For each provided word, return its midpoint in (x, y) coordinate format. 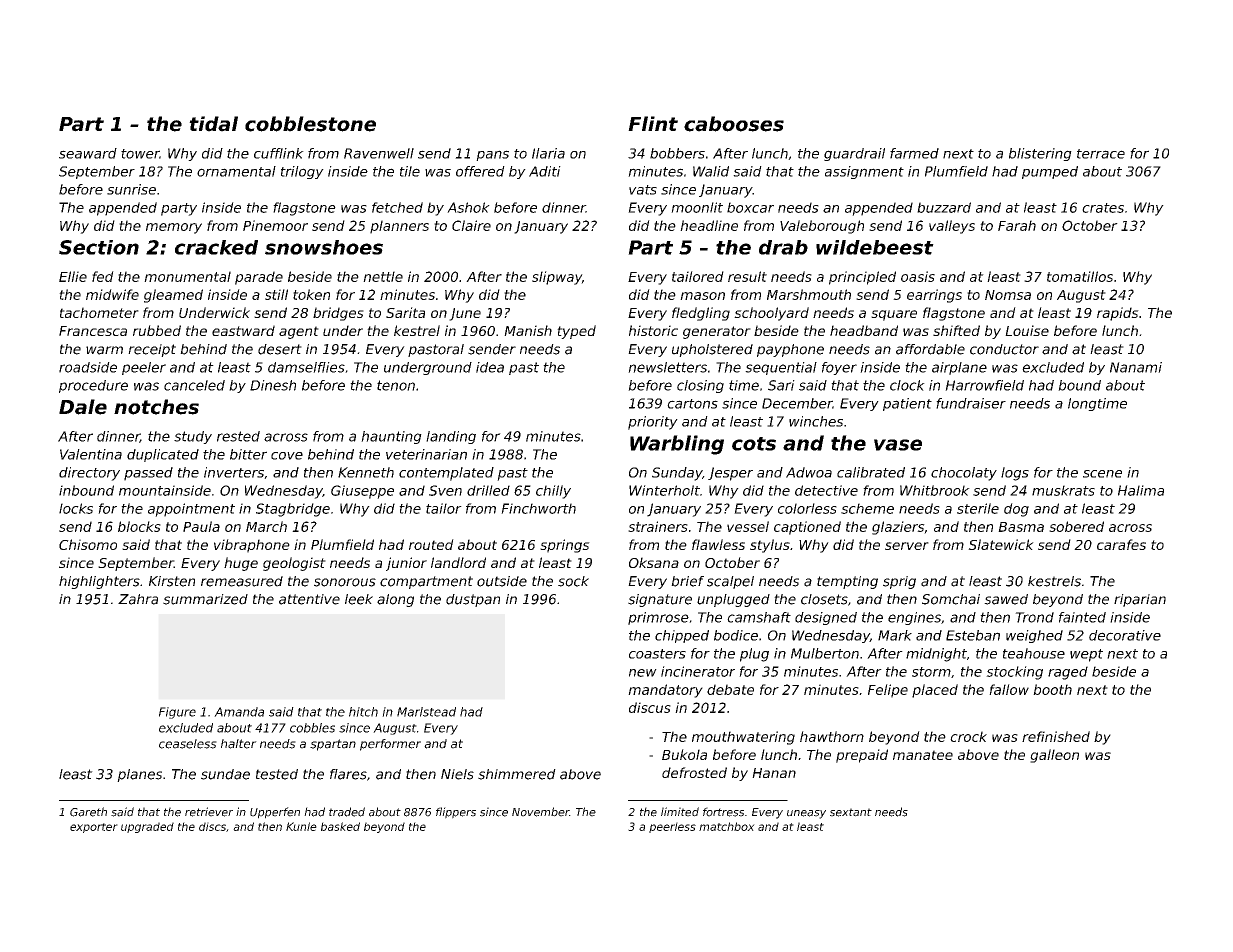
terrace (1101, 154)
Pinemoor (275, 225)
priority (653, 423)
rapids (1118, 314)
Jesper (730, 474)
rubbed (157, 330)
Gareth (88, 812)
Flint (653, 123)
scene (1102, 474)
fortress (723, 812)
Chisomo (88, 544)
